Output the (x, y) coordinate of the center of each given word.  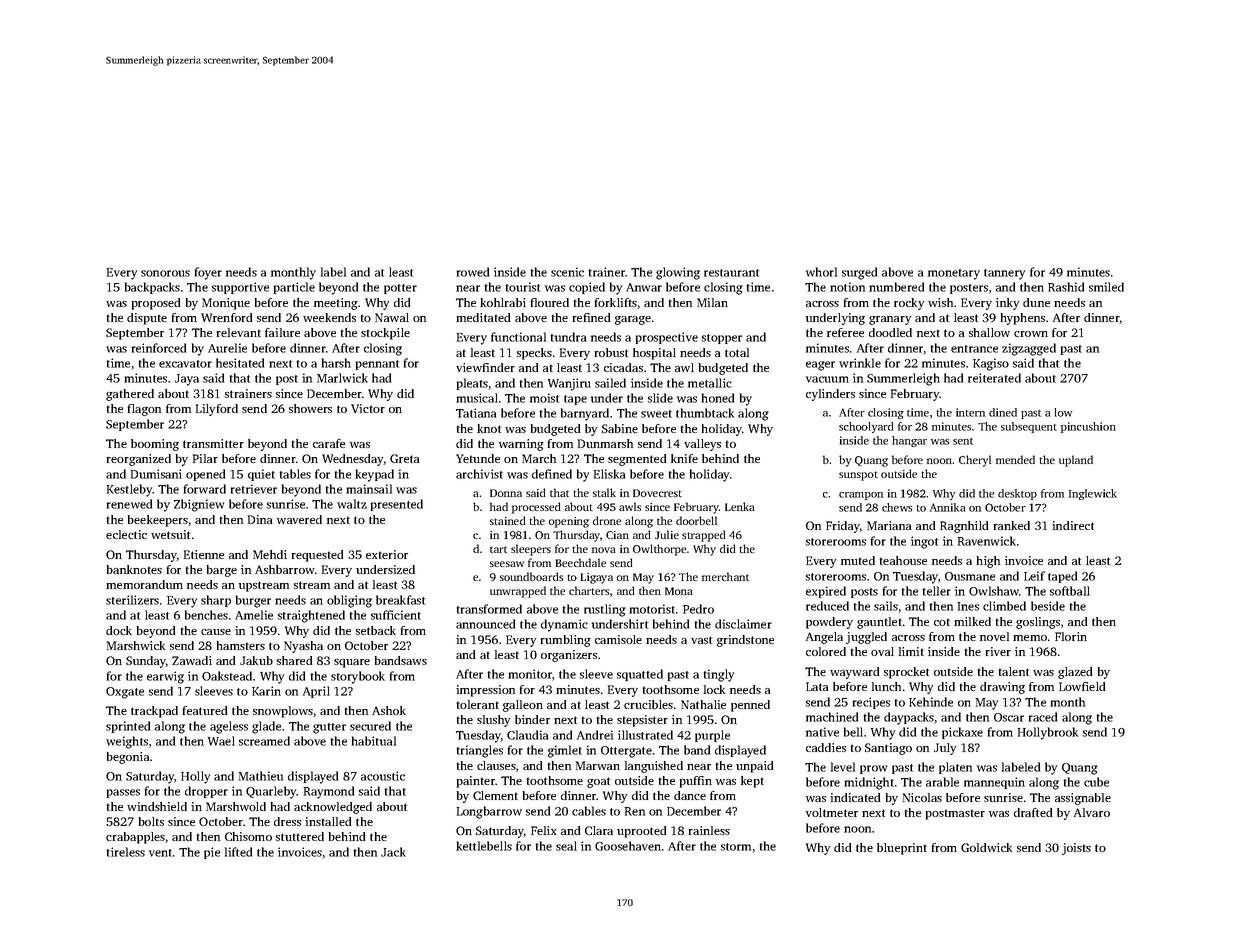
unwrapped (518, 592)
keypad (374, 475)
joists (1076, 849)
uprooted (641, 832)
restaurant (731, 273)
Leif (1034, 576)
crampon (861, 496)
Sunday (146, 662)
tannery (1004, 274)
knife (684, 458)
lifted (238, 852)
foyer (208, 273)
